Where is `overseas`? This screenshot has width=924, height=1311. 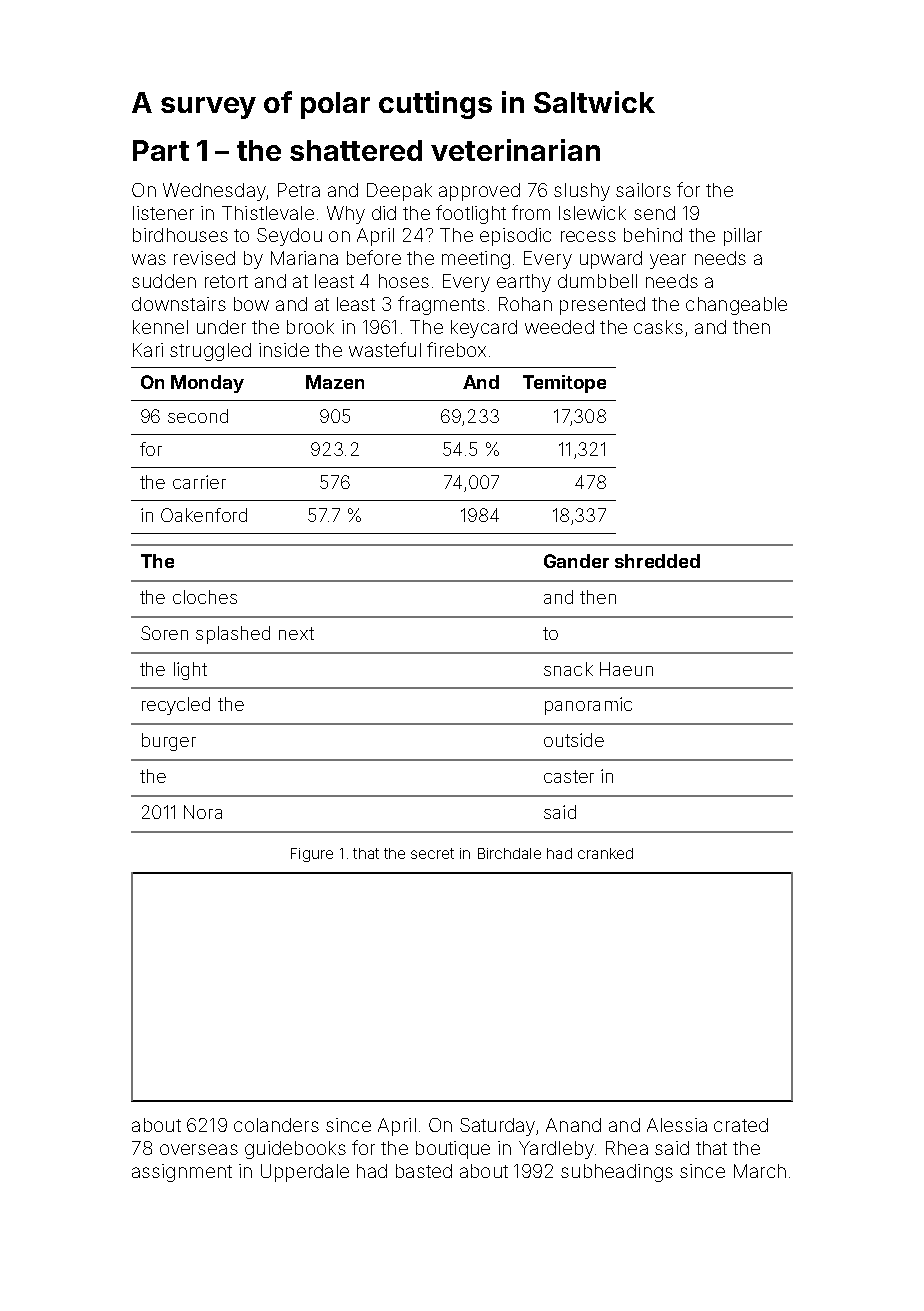 overseas is located at coordinates (199, 1149).
